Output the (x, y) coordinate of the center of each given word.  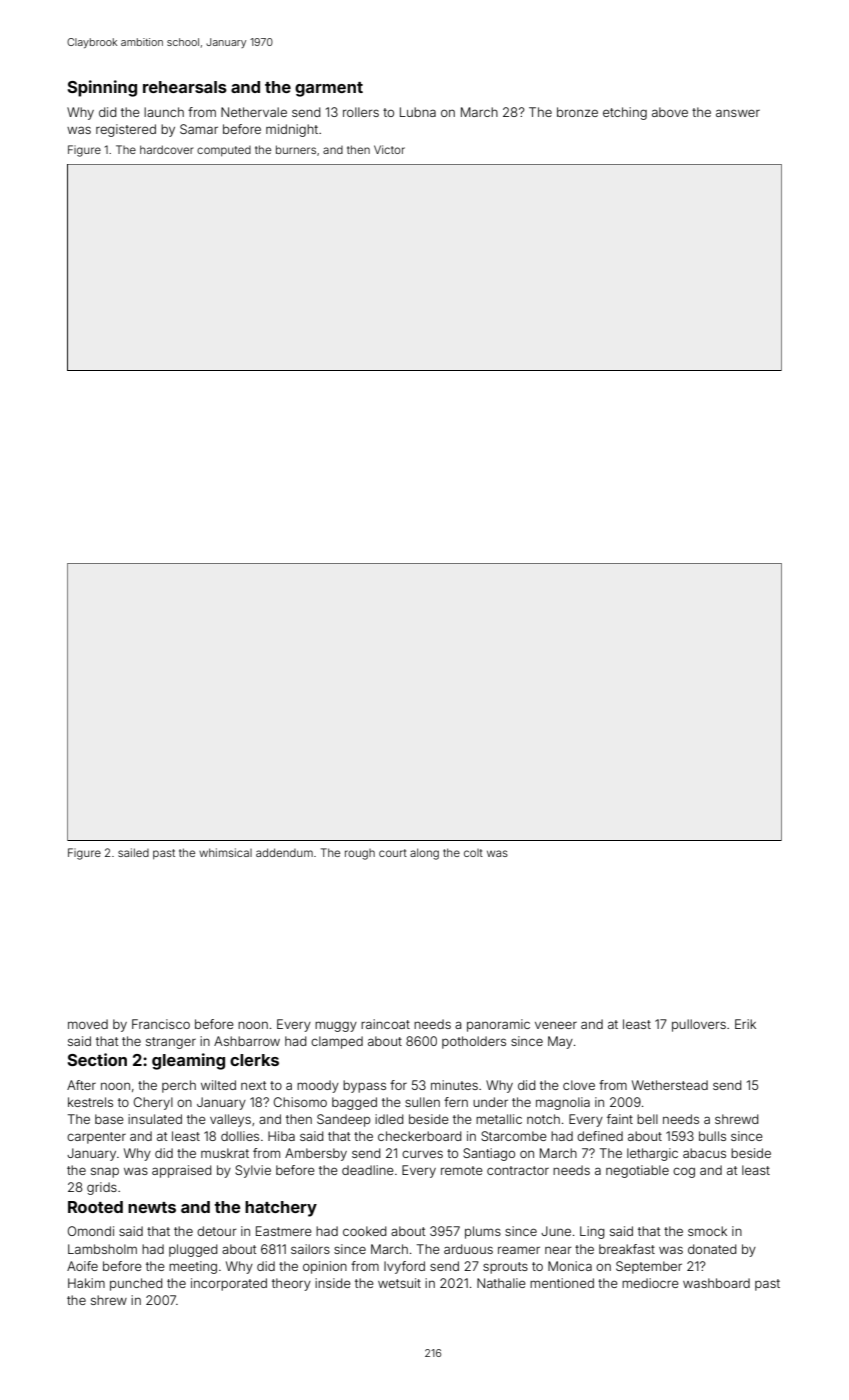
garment (329, 89)
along (424, 854)
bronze (577, 112)
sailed (133, 852)
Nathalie (501, 1283)
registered (126, 130)
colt (473, 853)
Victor (389, 149)
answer (738, 113)
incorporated (229, 1284)
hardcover (167, 149)
